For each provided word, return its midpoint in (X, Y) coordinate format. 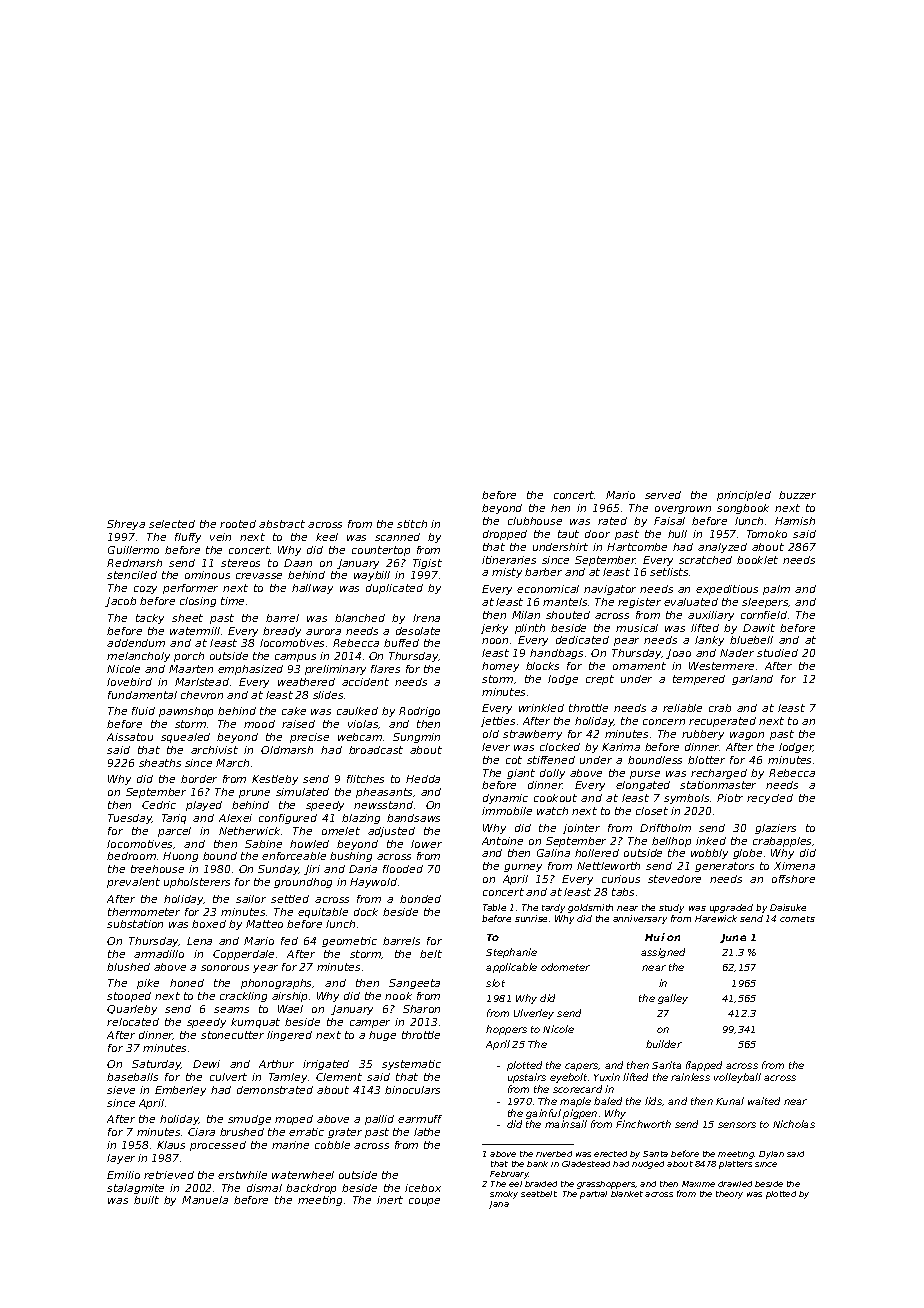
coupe (424, 1202)
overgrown (683, 510)
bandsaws (413, 818)
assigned (663, 953)
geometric (349, 942)
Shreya (126, 525)
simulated (302, 792)
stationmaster (718, 785)
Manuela (205, 1200)
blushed (128, 967)
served (663, 495)
